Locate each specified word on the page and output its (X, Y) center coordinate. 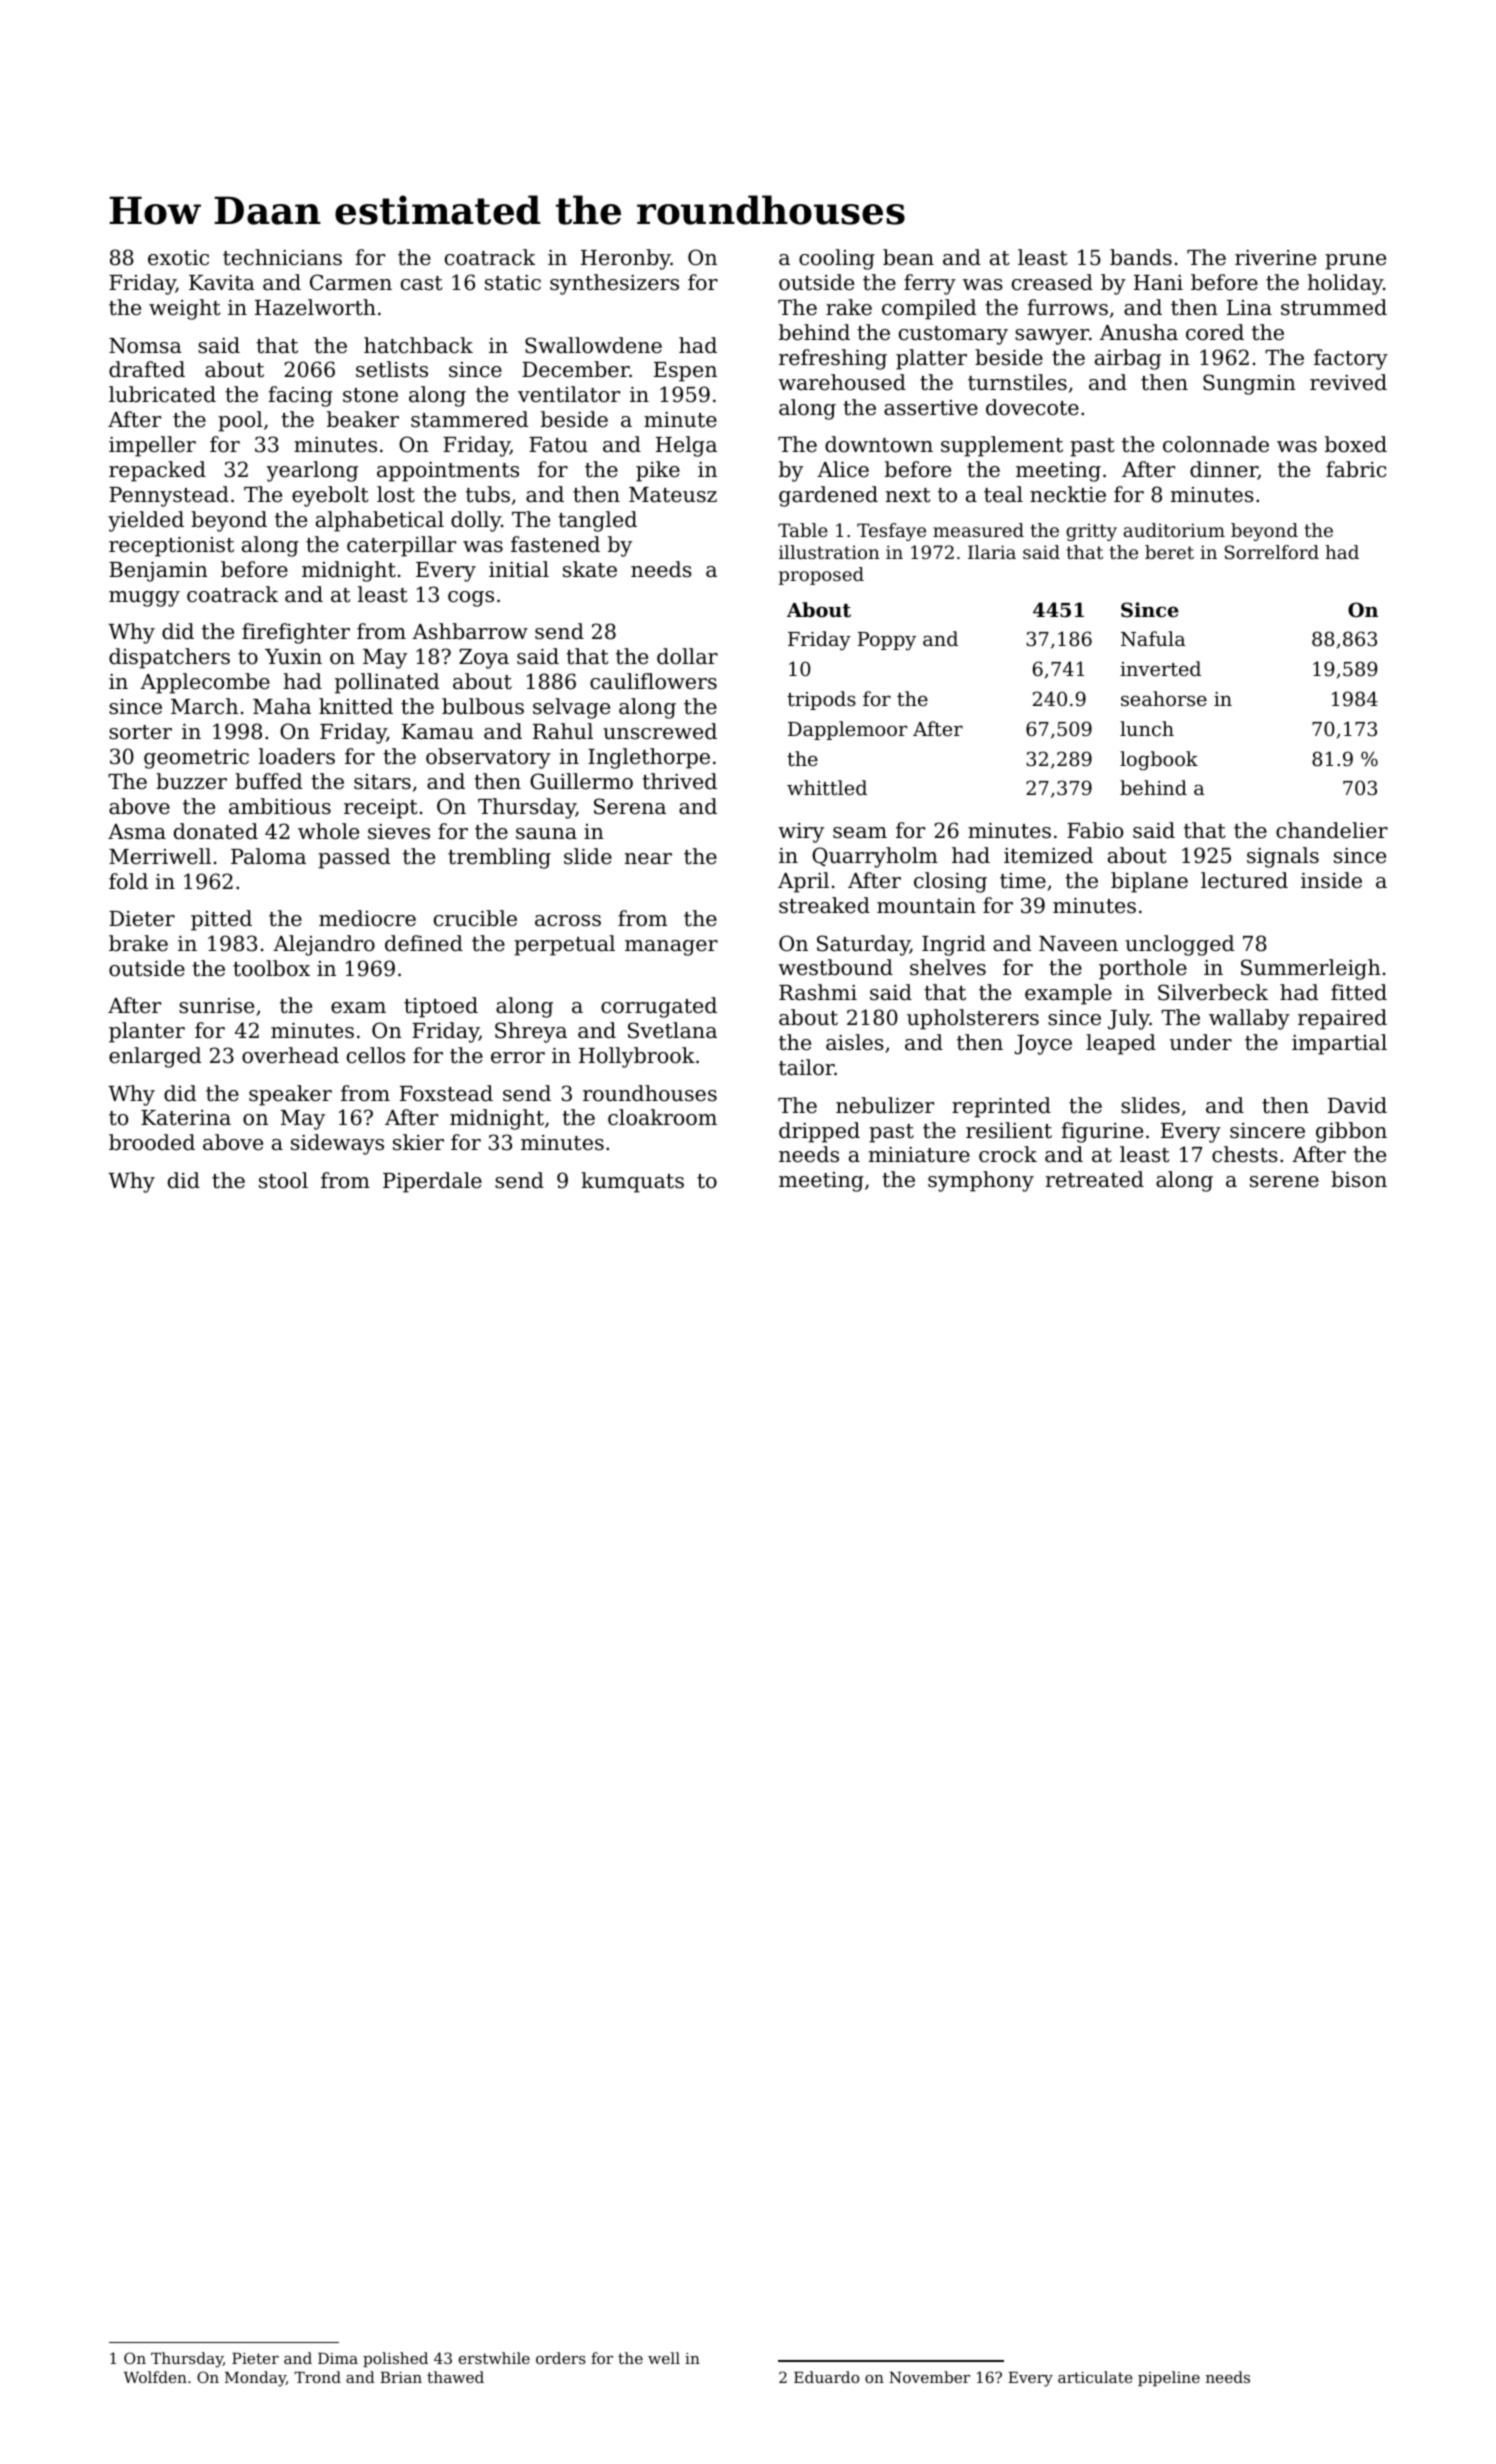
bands (1141, 257)
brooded (152, 1142)
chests (1245, 1154)
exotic (178, 258)
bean (908, 257)
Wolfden (155, 2377)
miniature (919, 1155)
